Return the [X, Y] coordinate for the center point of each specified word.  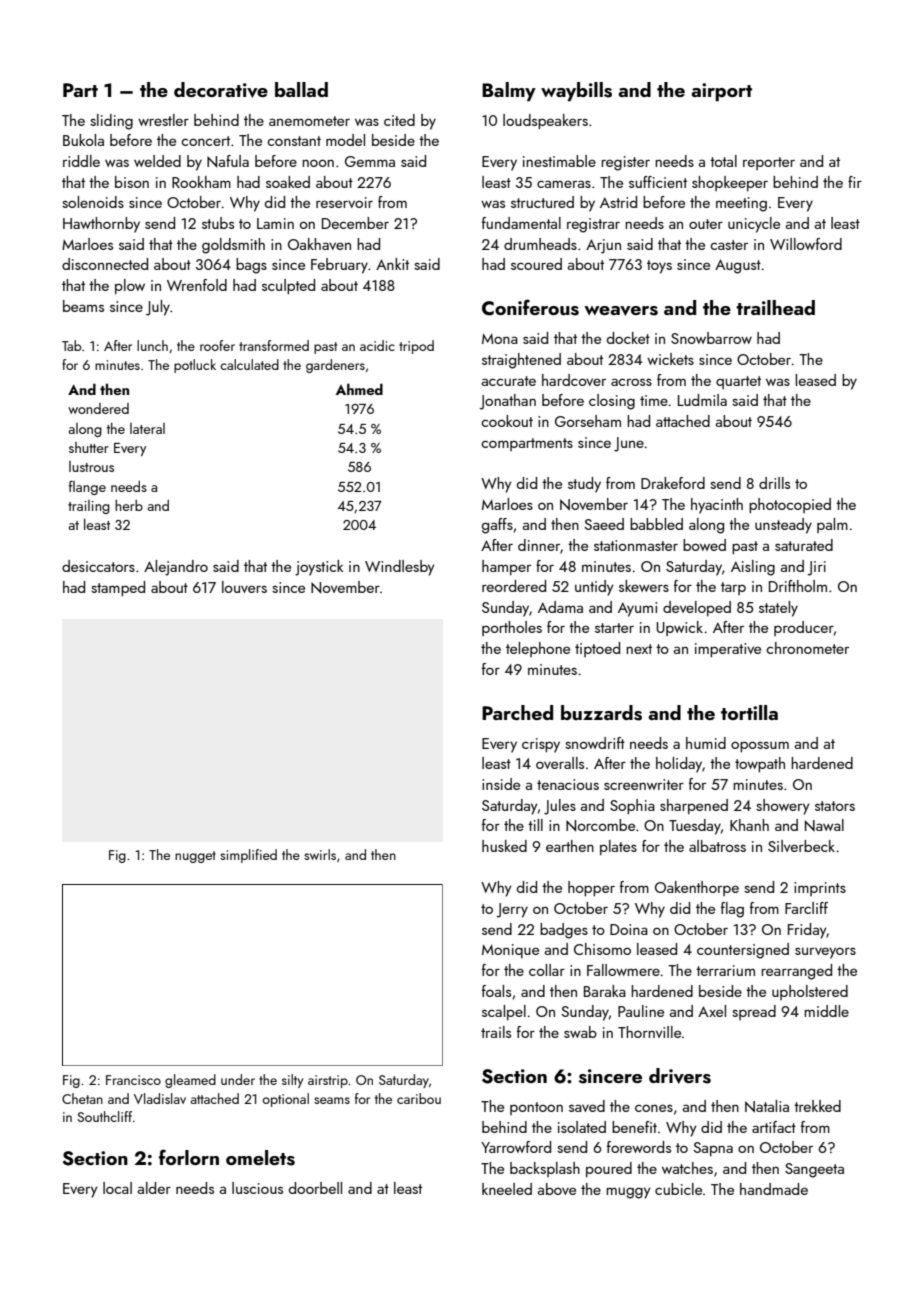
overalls [560, 763]
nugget [195, 857]
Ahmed [359, 389]
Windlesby [400, 568]
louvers [244, 587]
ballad [301, 89]
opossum [760, 746]
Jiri [816, 568]
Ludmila [702, 400]
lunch [152, 345]
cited [399, 120]
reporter [769, 163]
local [117, 1188]
